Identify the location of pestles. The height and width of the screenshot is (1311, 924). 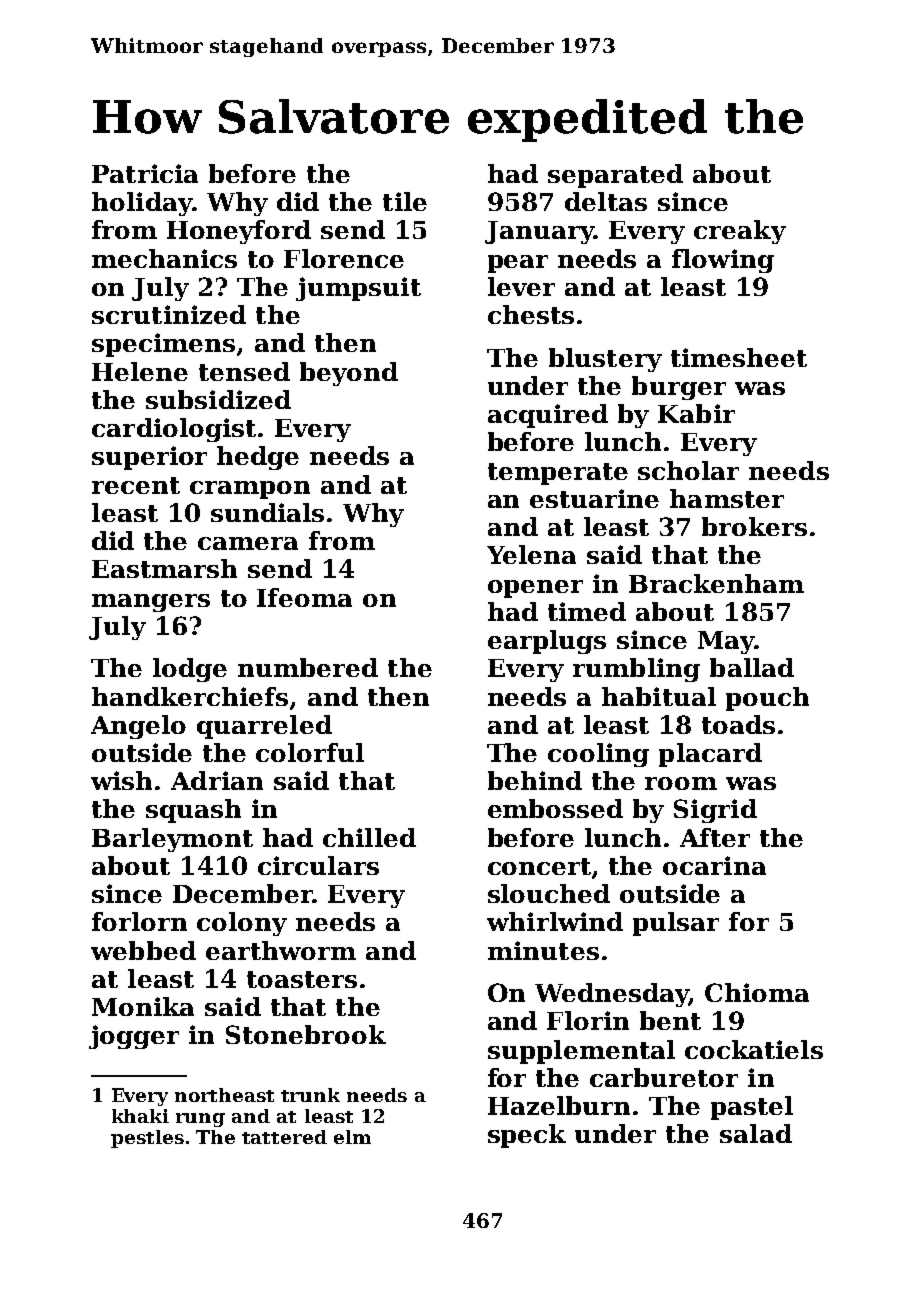
(147, 1139).
